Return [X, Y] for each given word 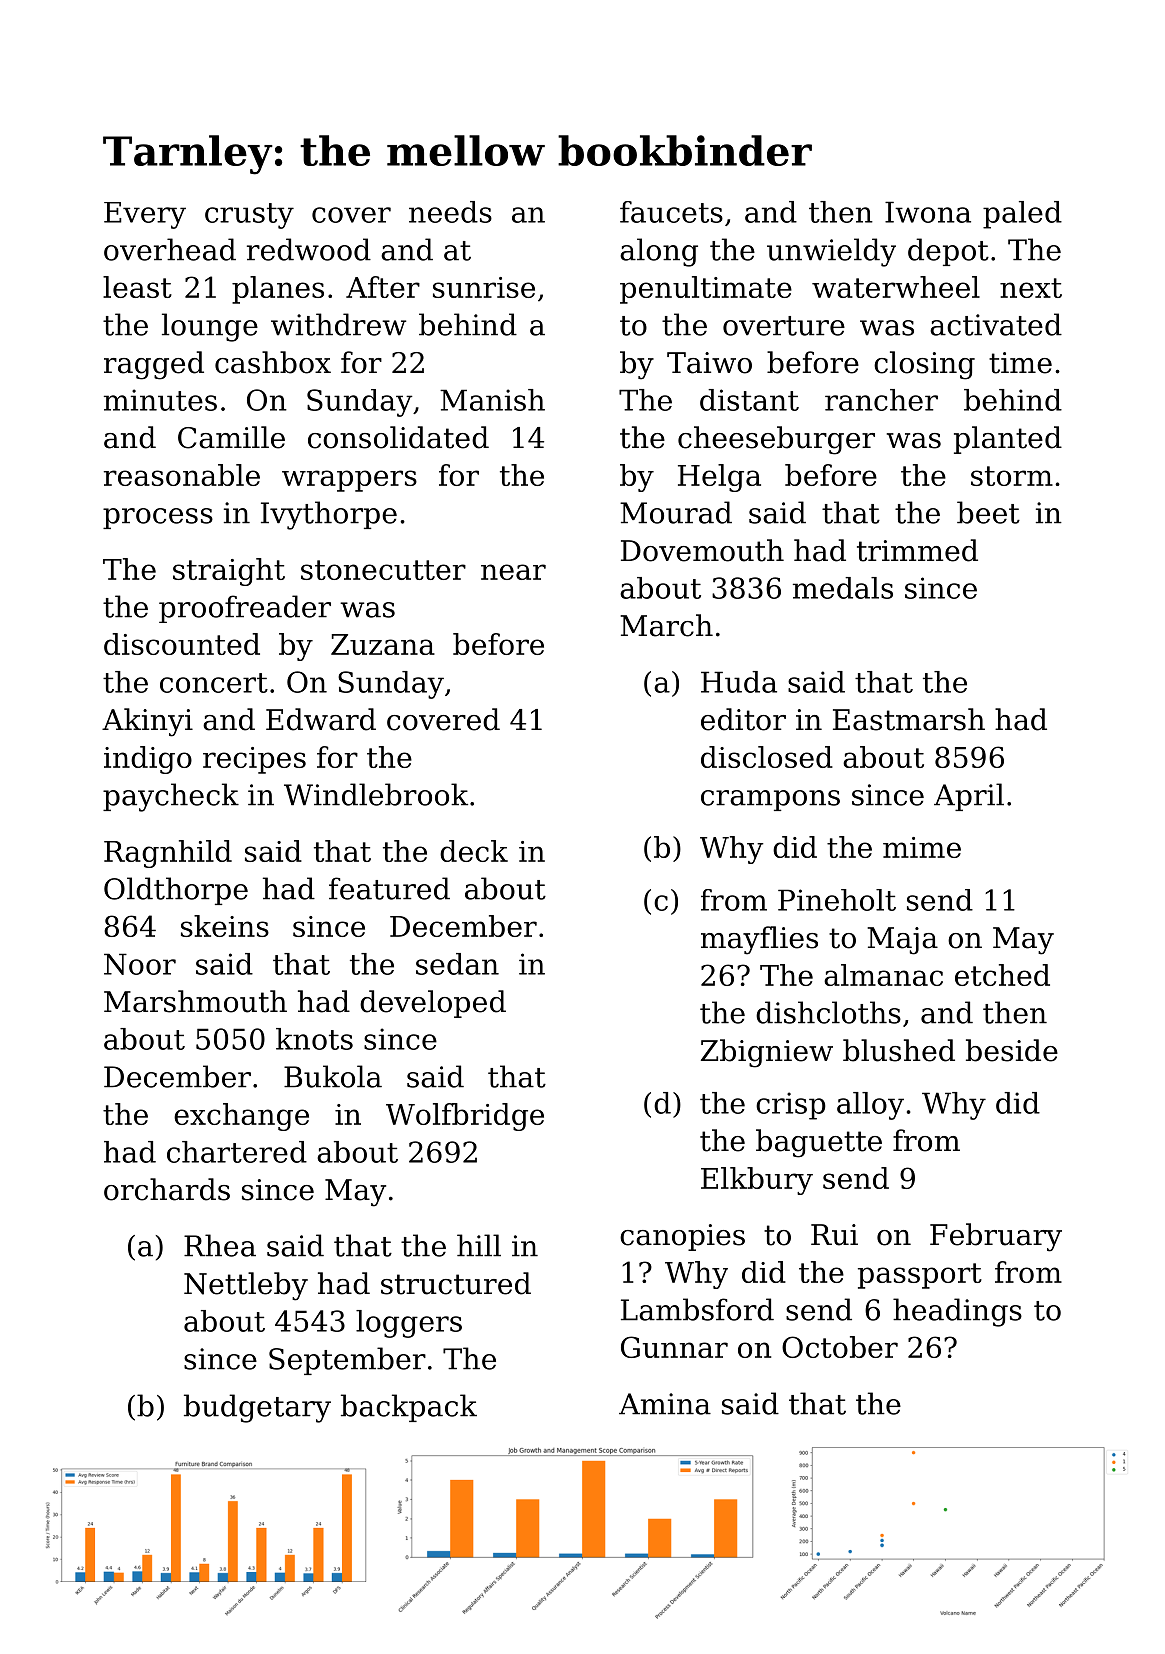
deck [474, 851]
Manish [492, 400]
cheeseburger [776, 440]
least [137, 287]
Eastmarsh [909, 719]
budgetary [257, 1408]
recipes [254, 760]
